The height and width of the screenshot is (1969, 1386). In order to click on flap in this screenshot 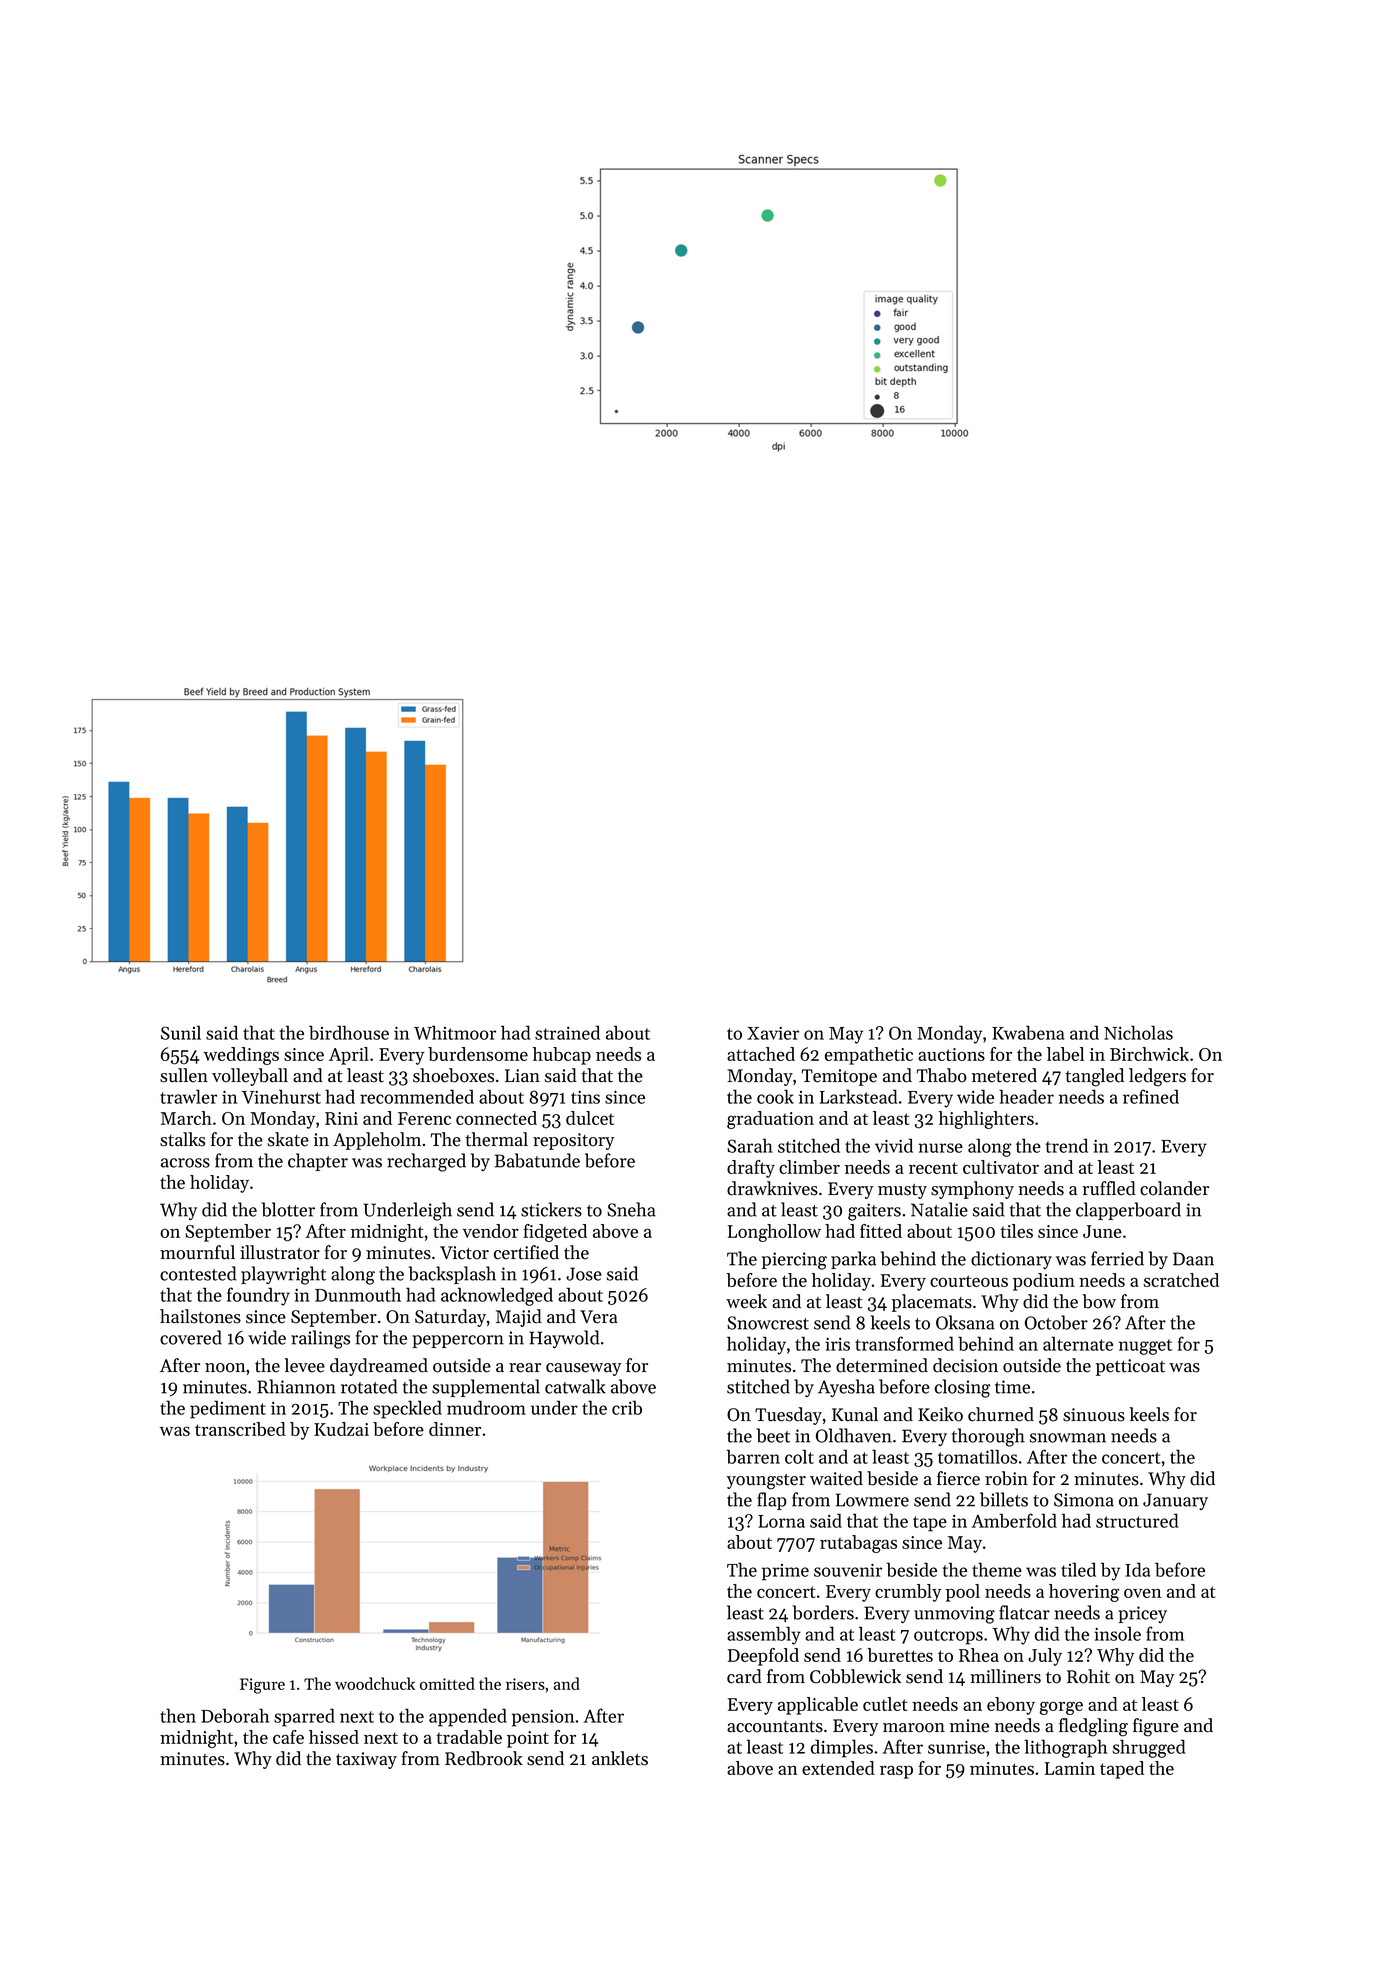, I will do `click(771, 1501)`.
